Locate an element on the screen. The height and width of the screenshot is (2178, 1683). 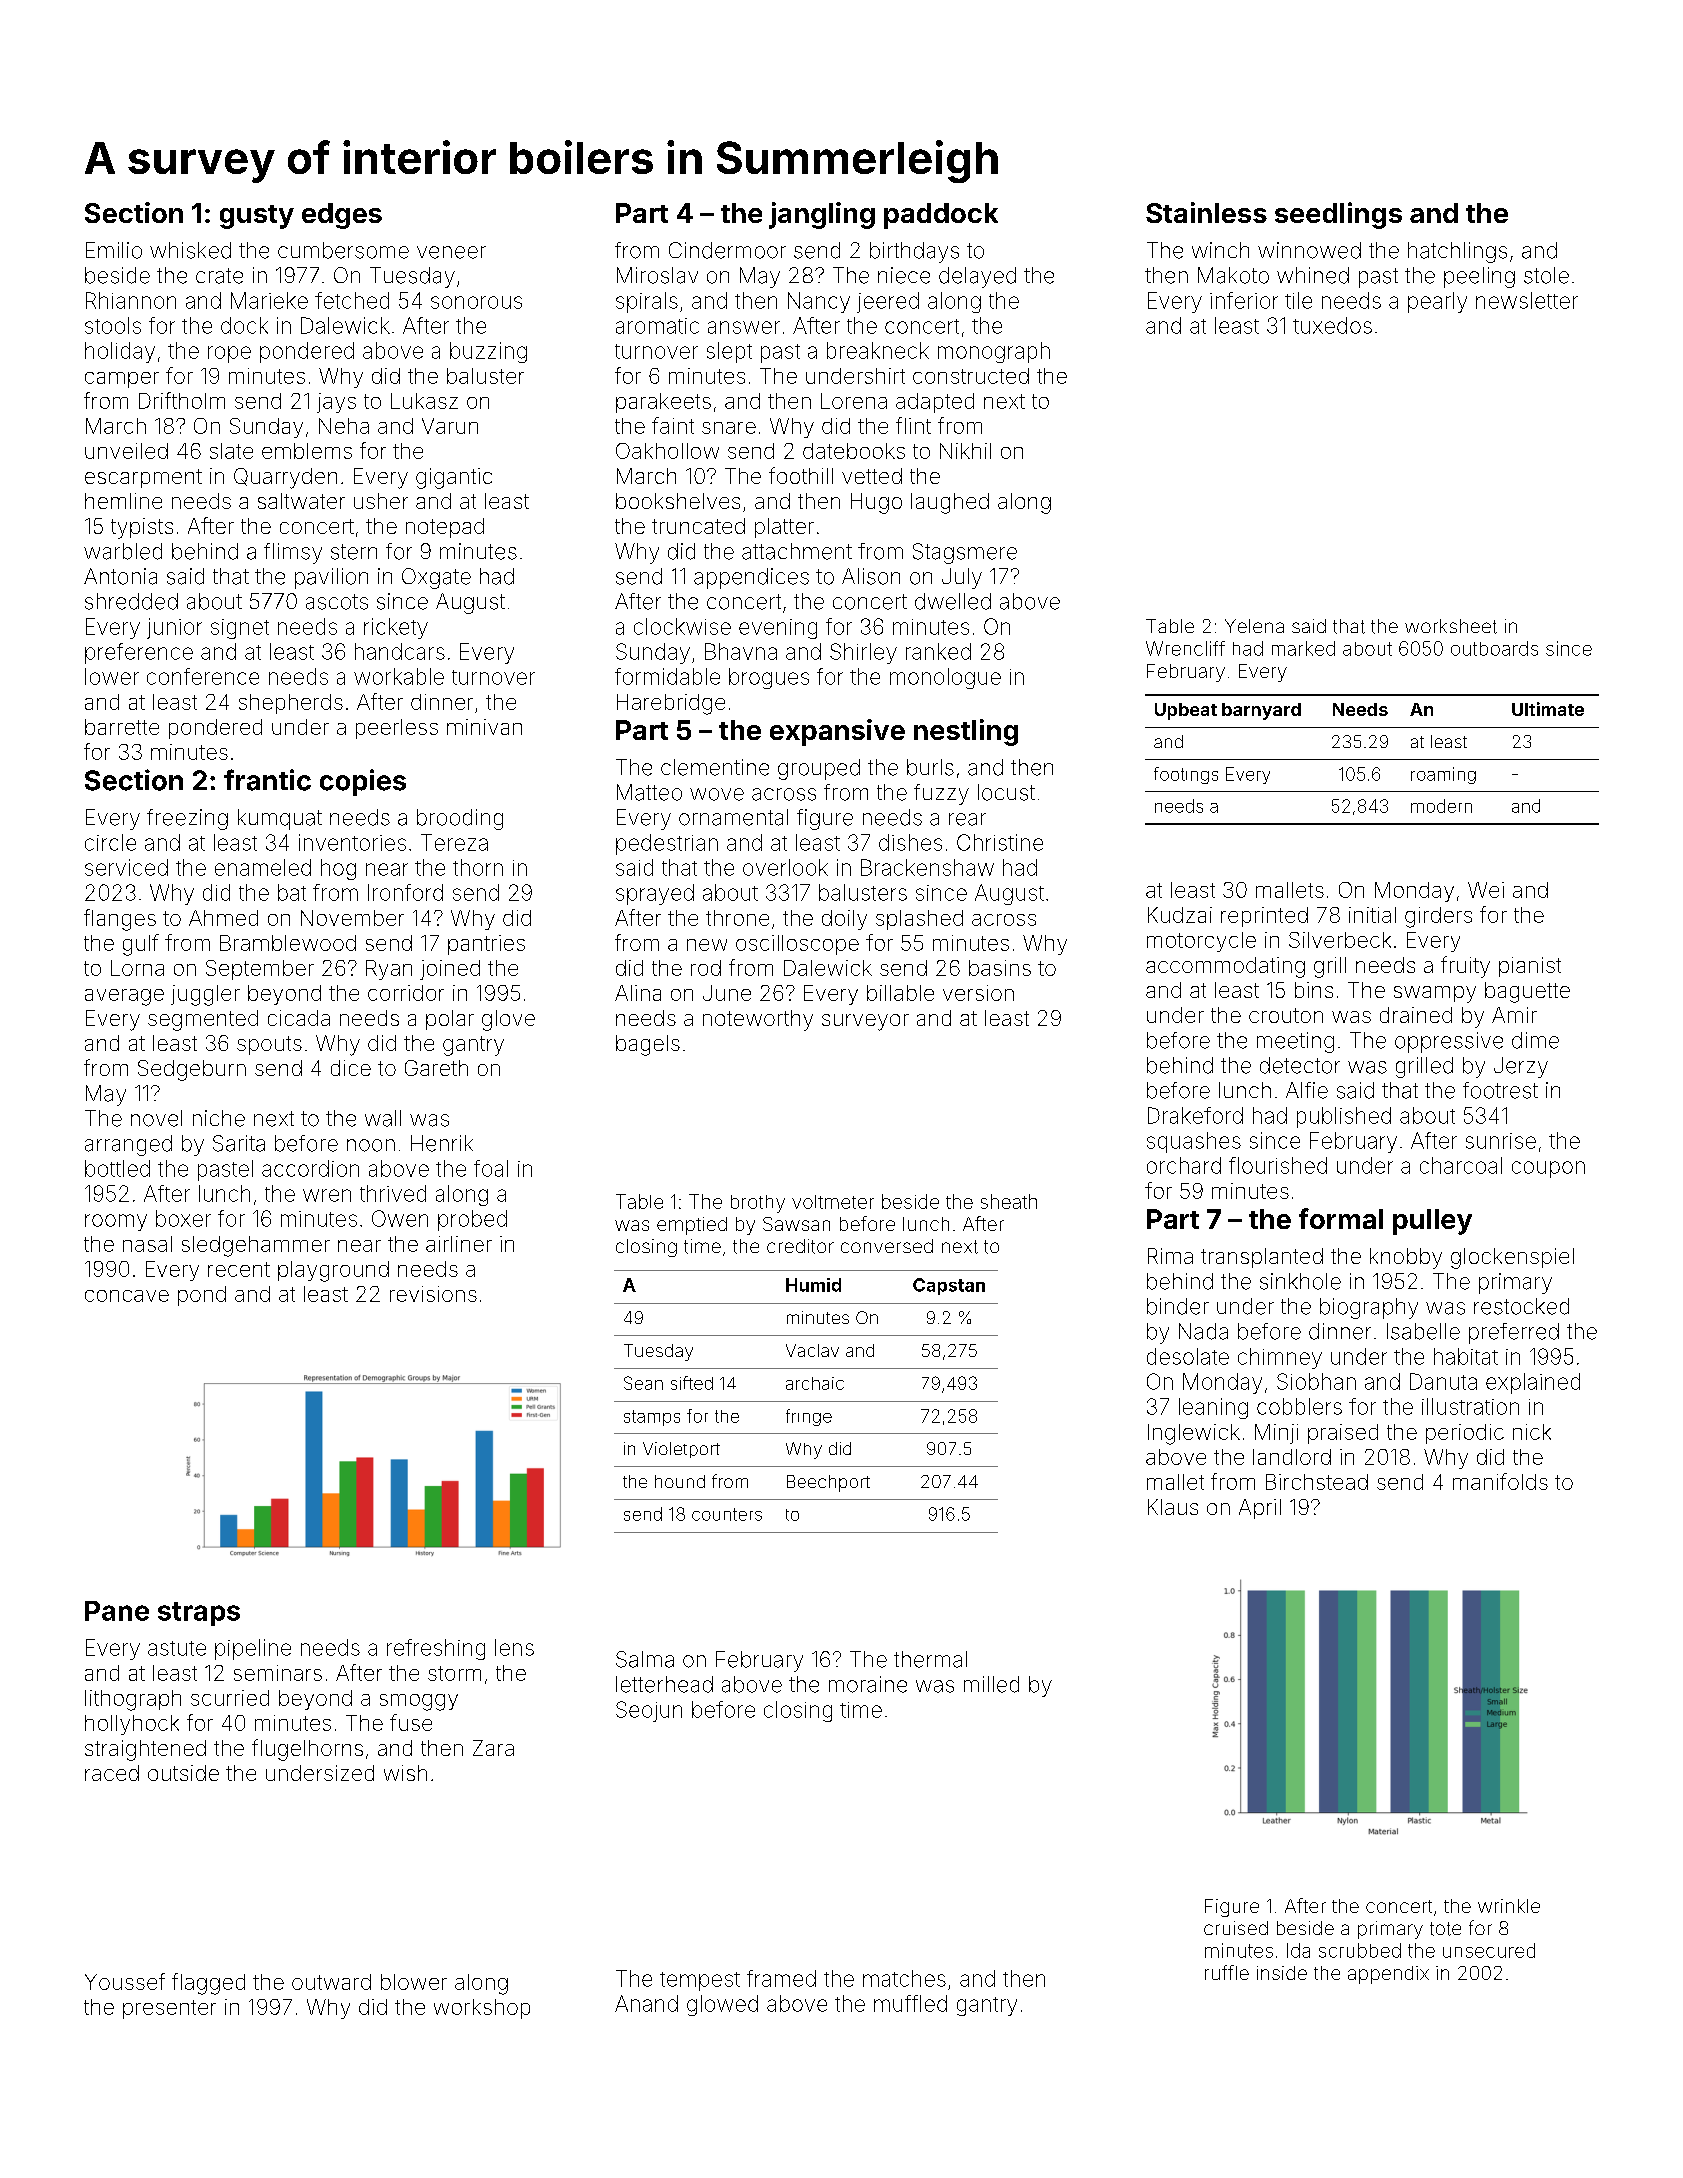
Lukasz is located at coordinates (424, 401).
